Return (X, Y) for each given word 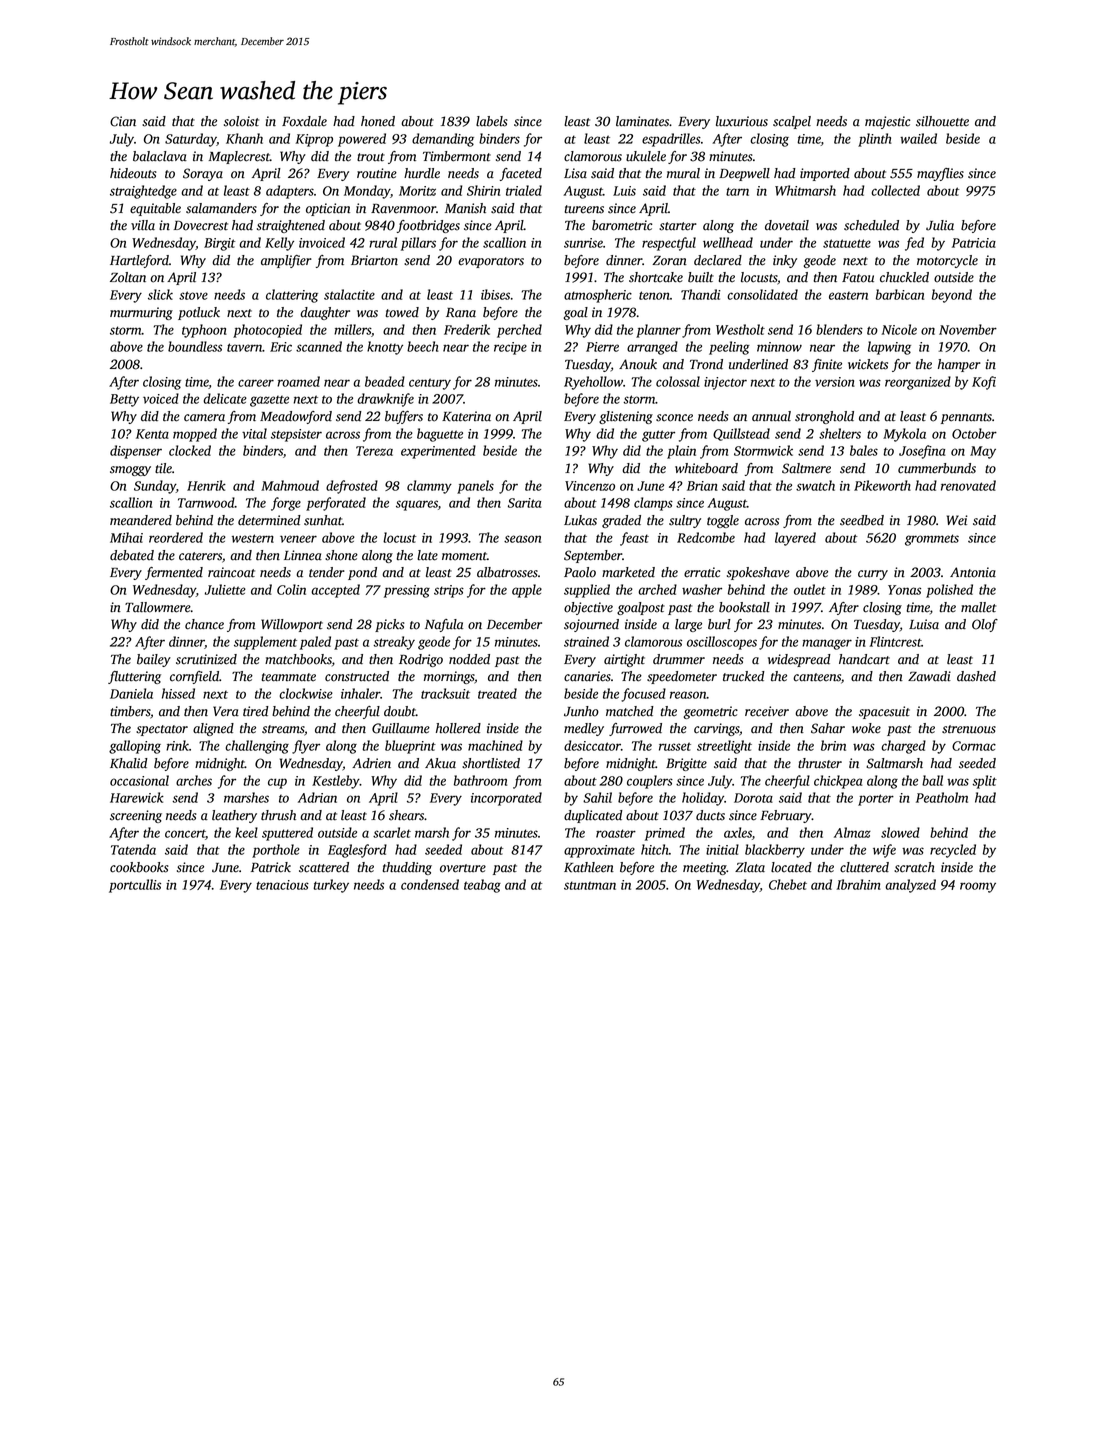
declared (718, 260)
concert (185, 834)
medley (584, 729)
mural (683, 173)
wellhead (728, 242)
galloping (135, 747)
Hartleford (139, 261)
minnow (779, 347)
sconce (674, 418)
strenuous (969, 729)
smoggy (130, 471)
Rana (461, 313)
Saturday (191, 140)
